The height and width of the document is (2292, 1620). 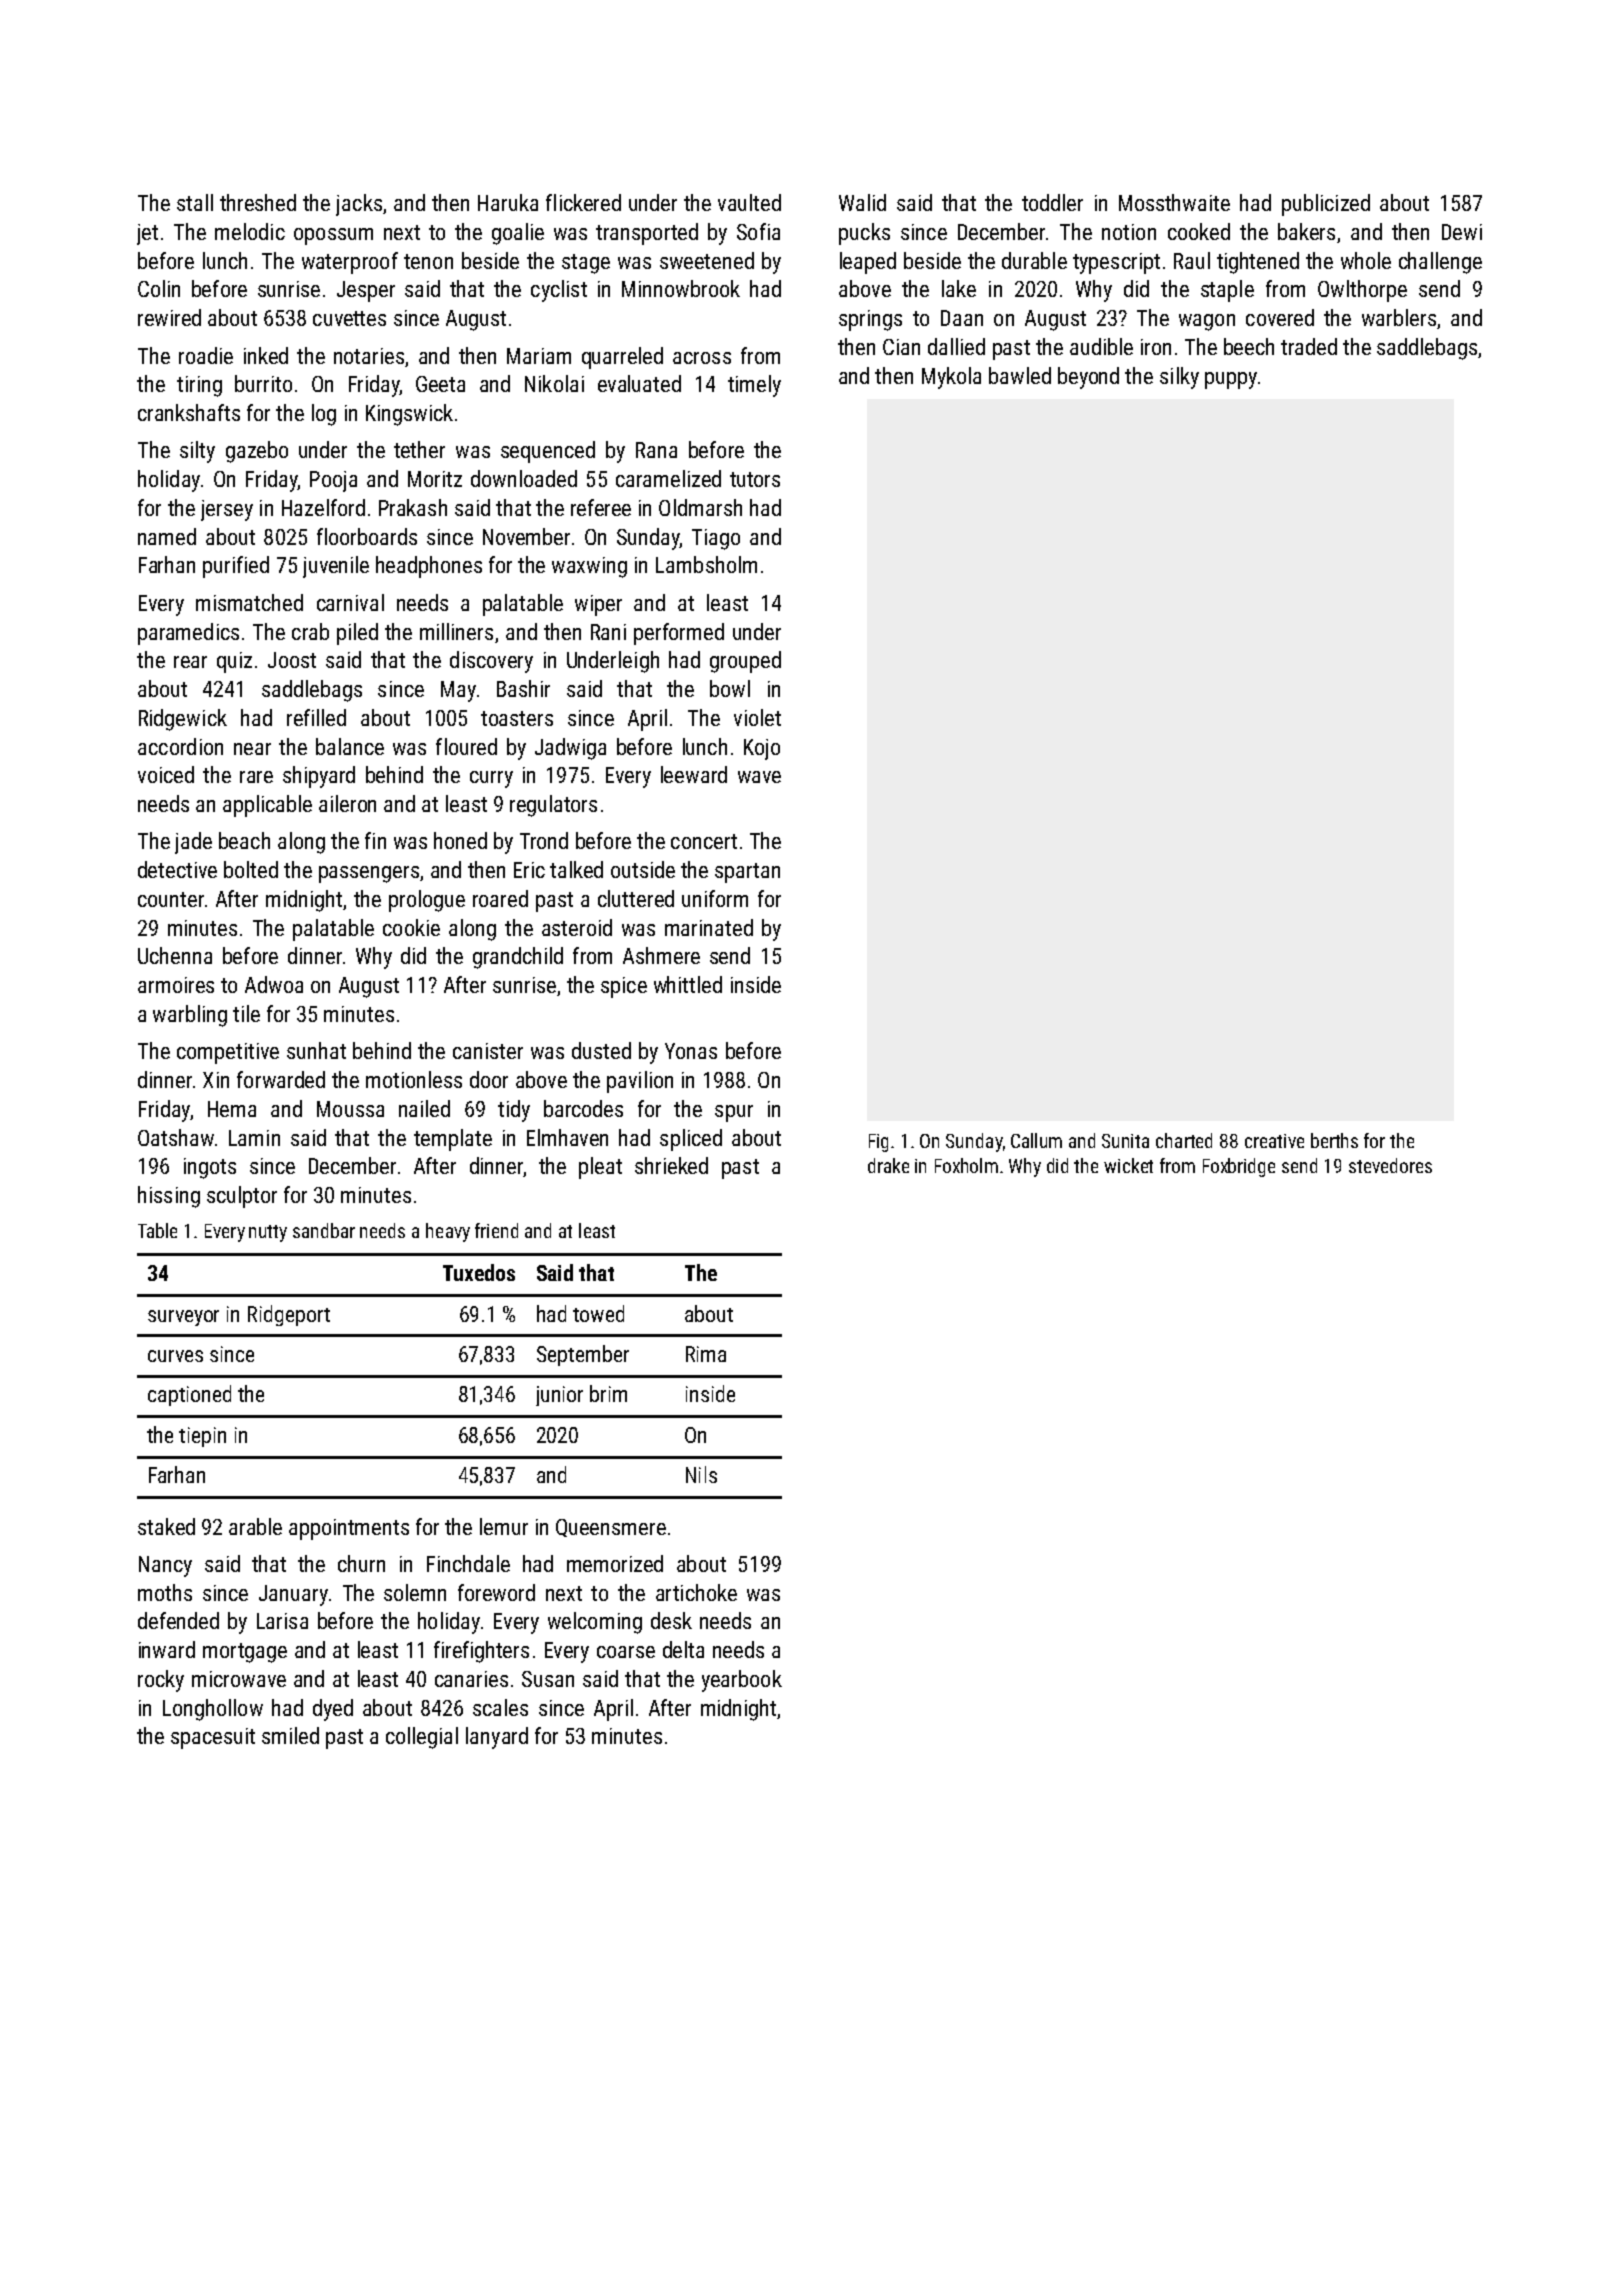 What do you see at coordinates (862, 202) in the document?
I see `Walid` at bounding box center [862, 202].
